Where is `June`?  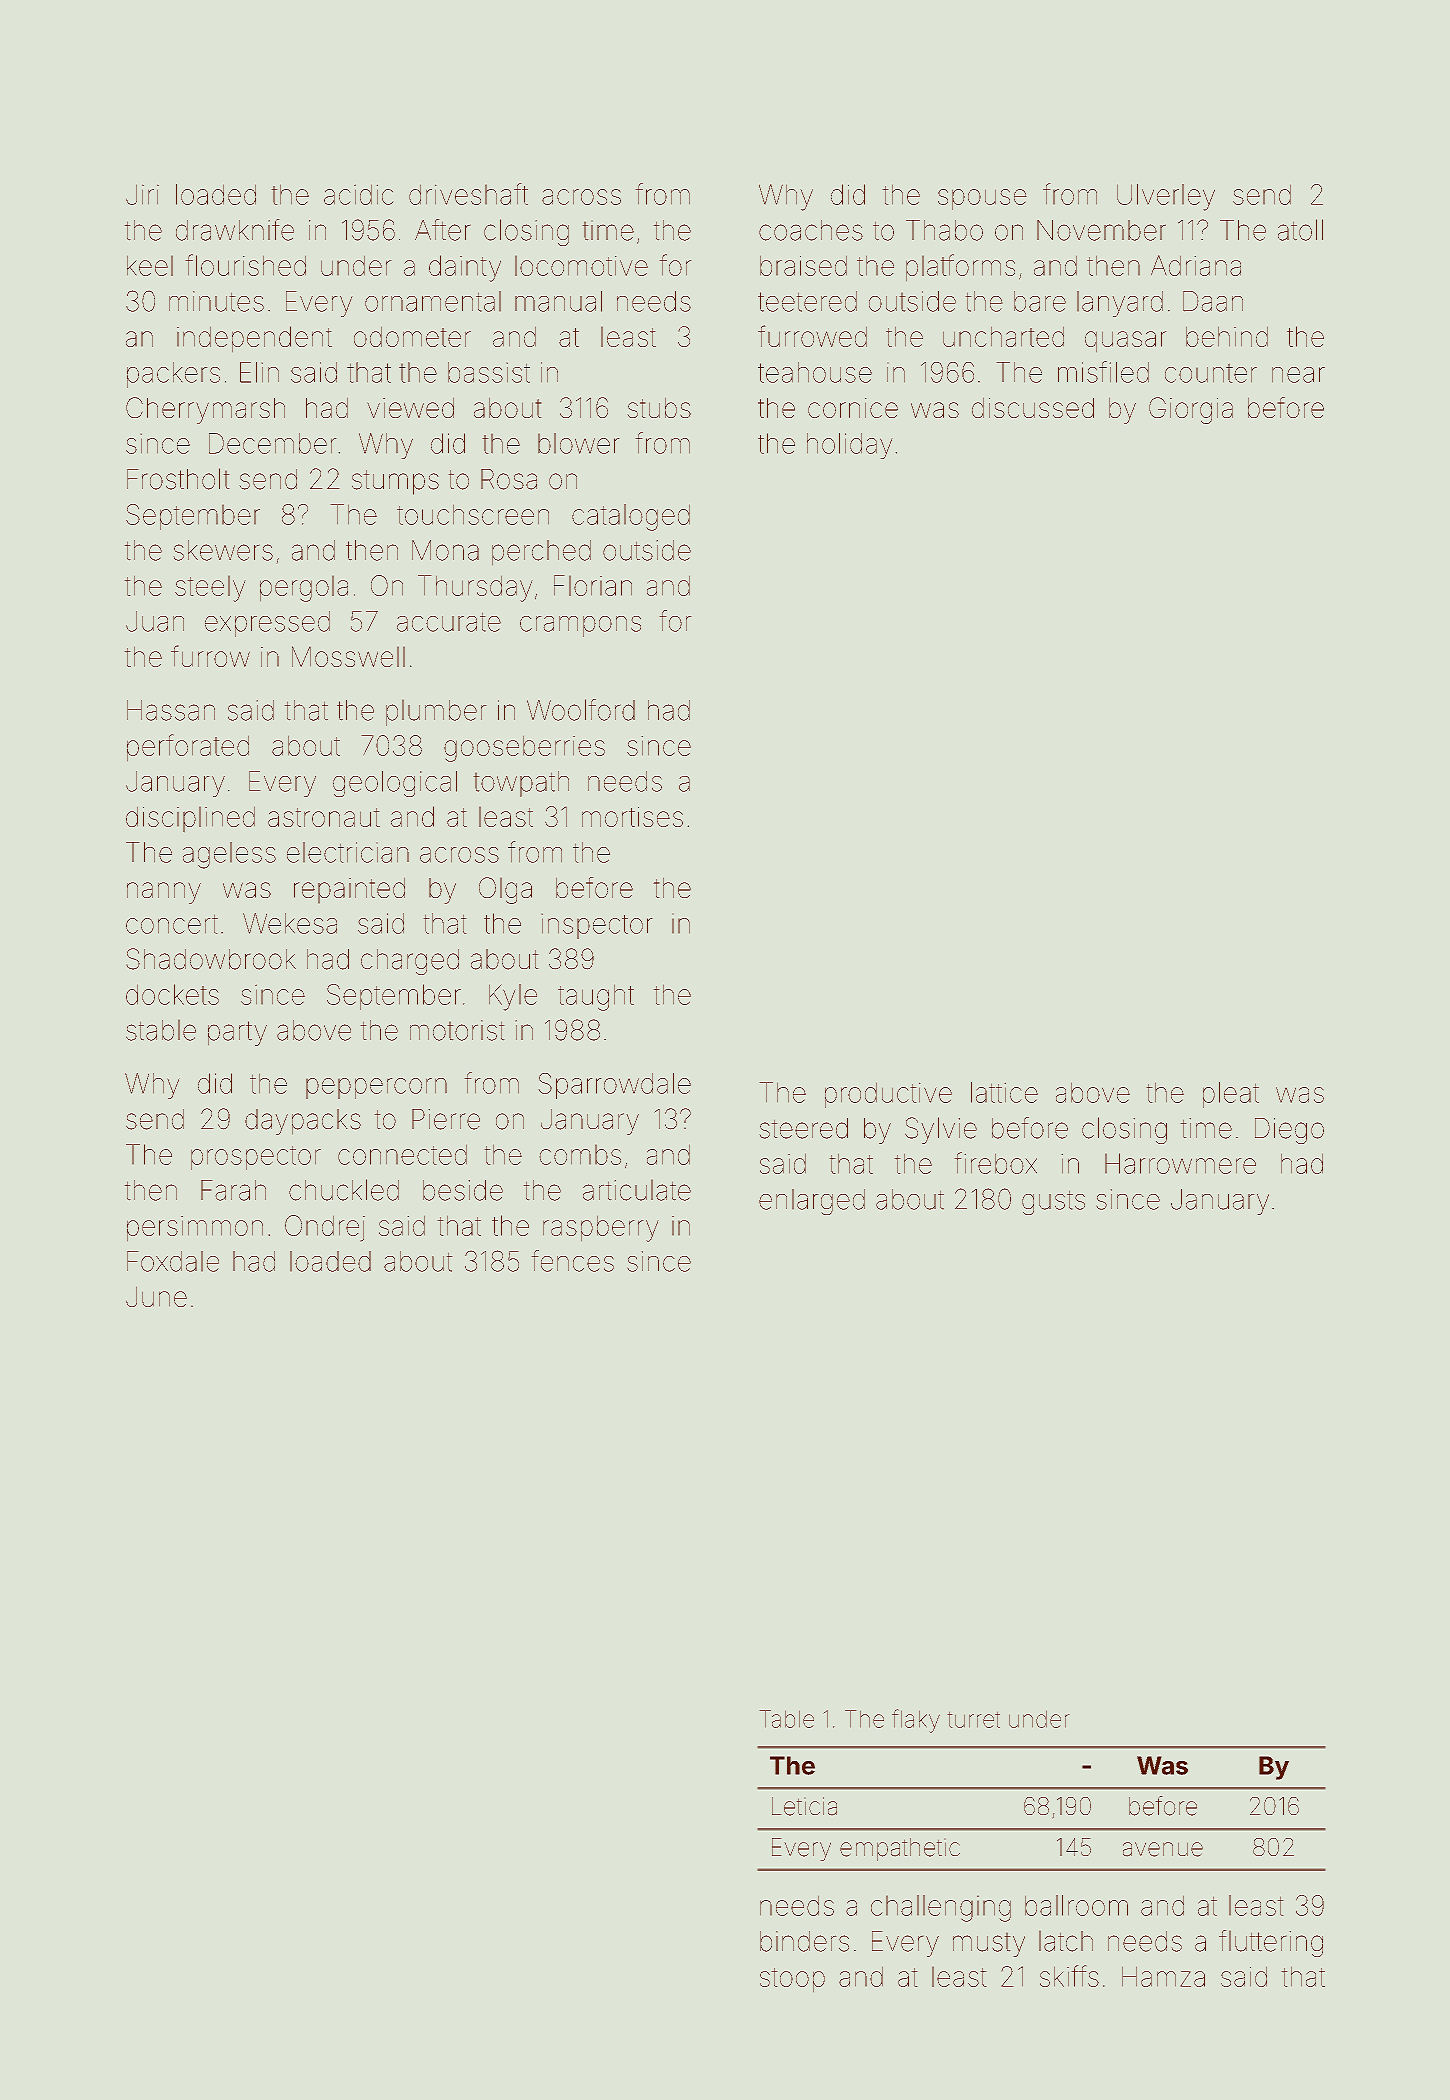 June is located at coordinates (156, 1297).
